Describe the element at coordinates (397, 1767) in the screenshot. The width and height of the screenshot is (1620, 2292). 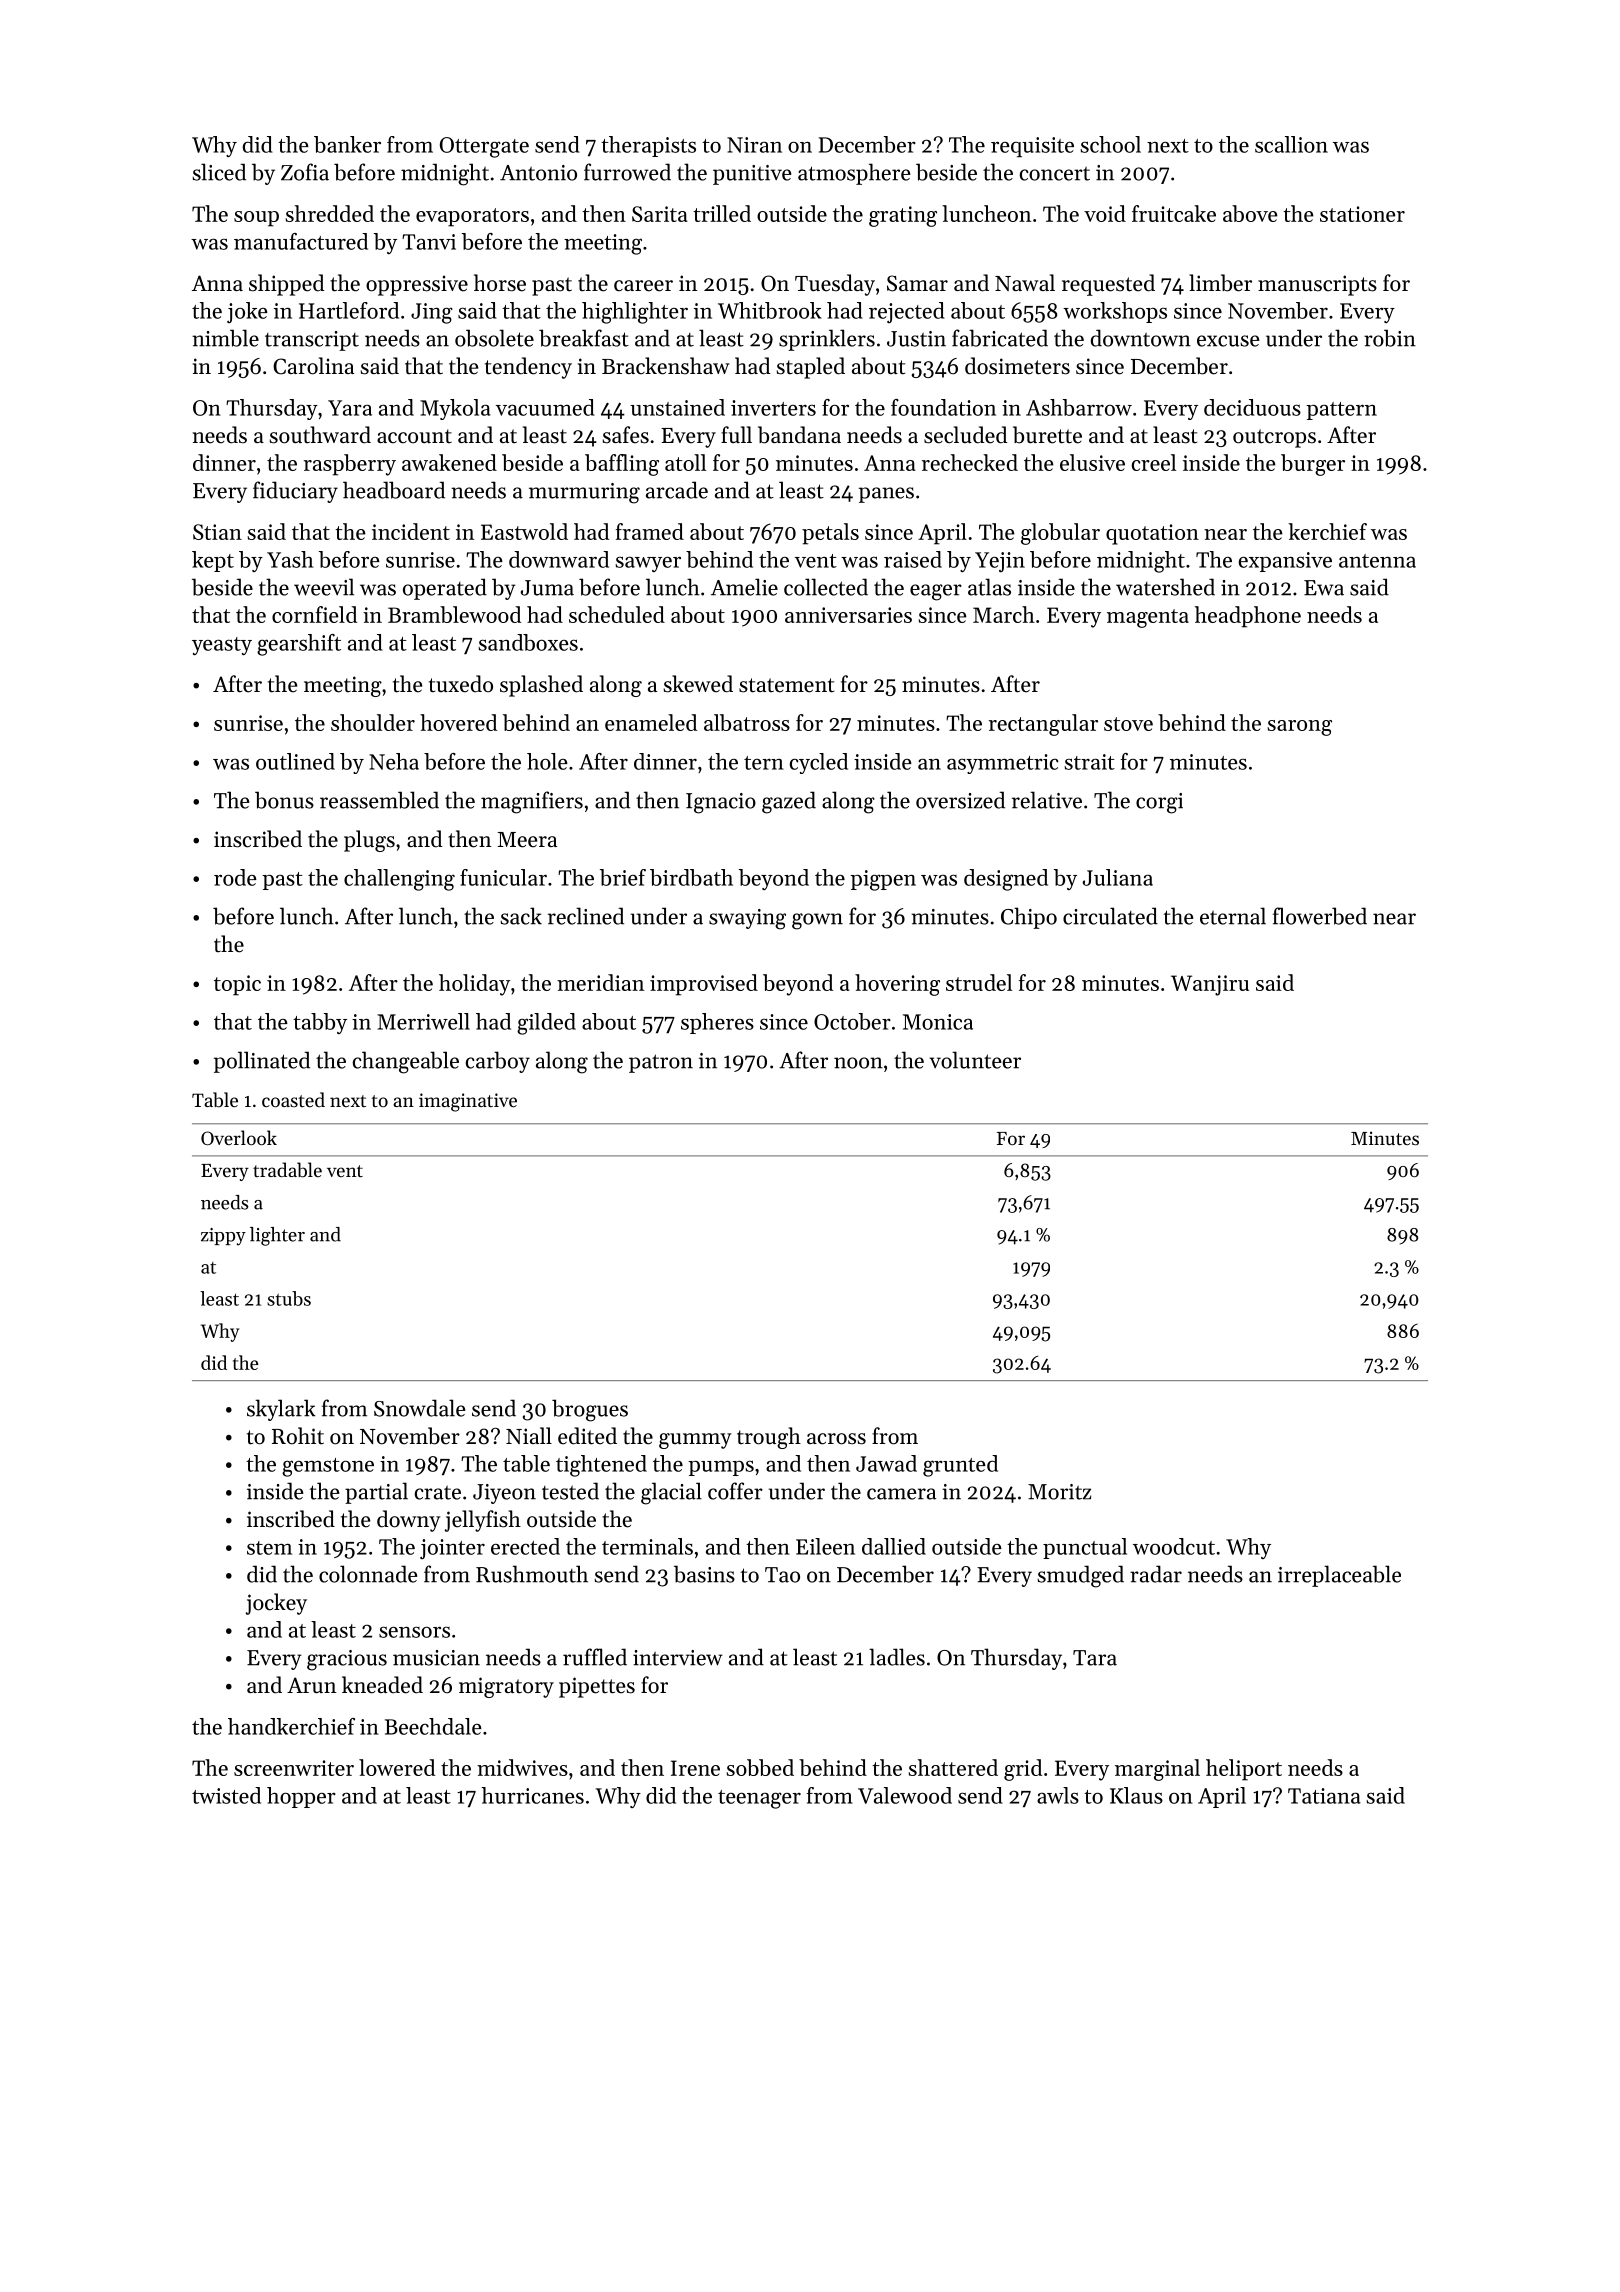
I see `lowered` at that location.
